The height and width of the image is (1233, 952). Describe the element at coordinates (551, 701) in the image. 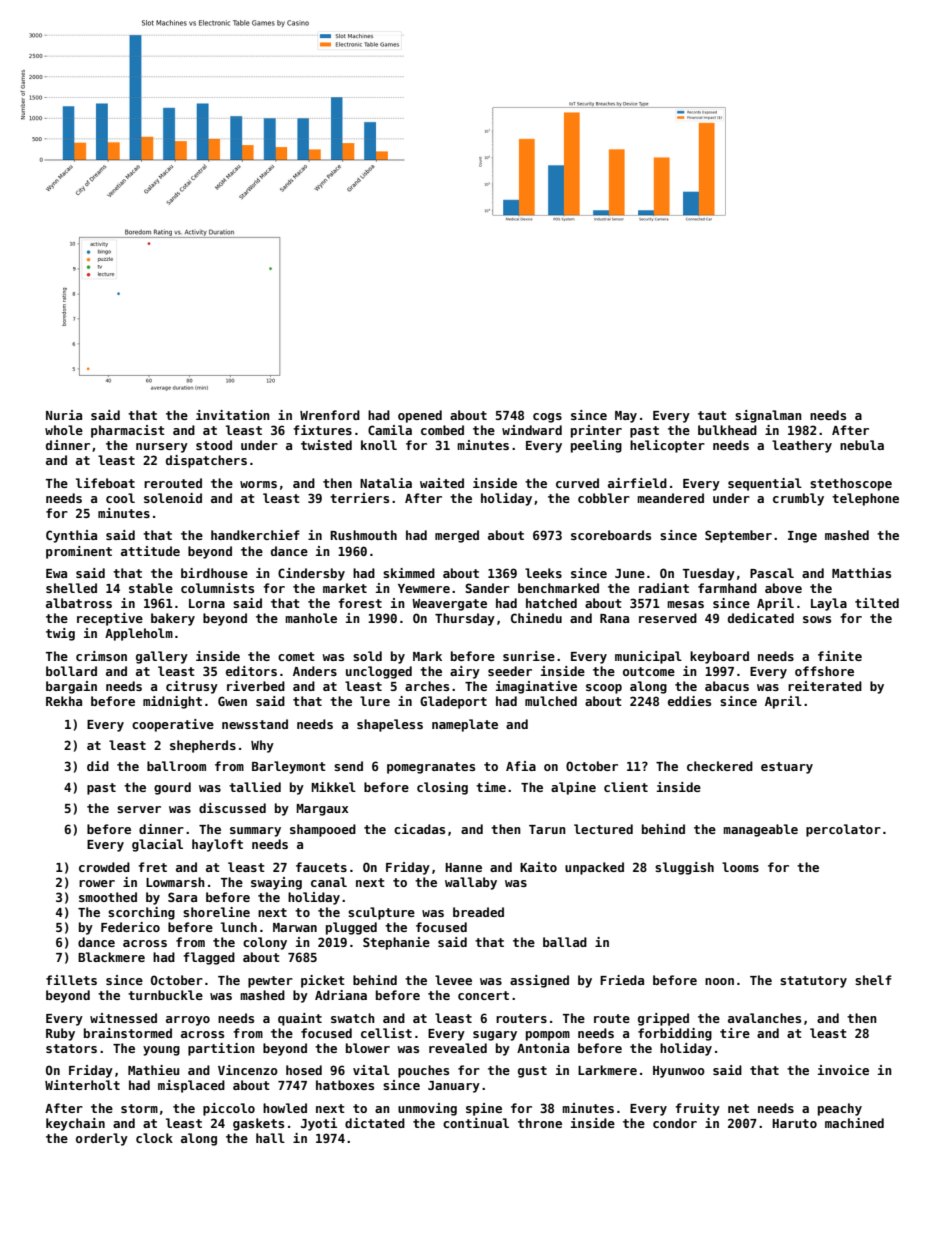

I see `mulched` at that location.
